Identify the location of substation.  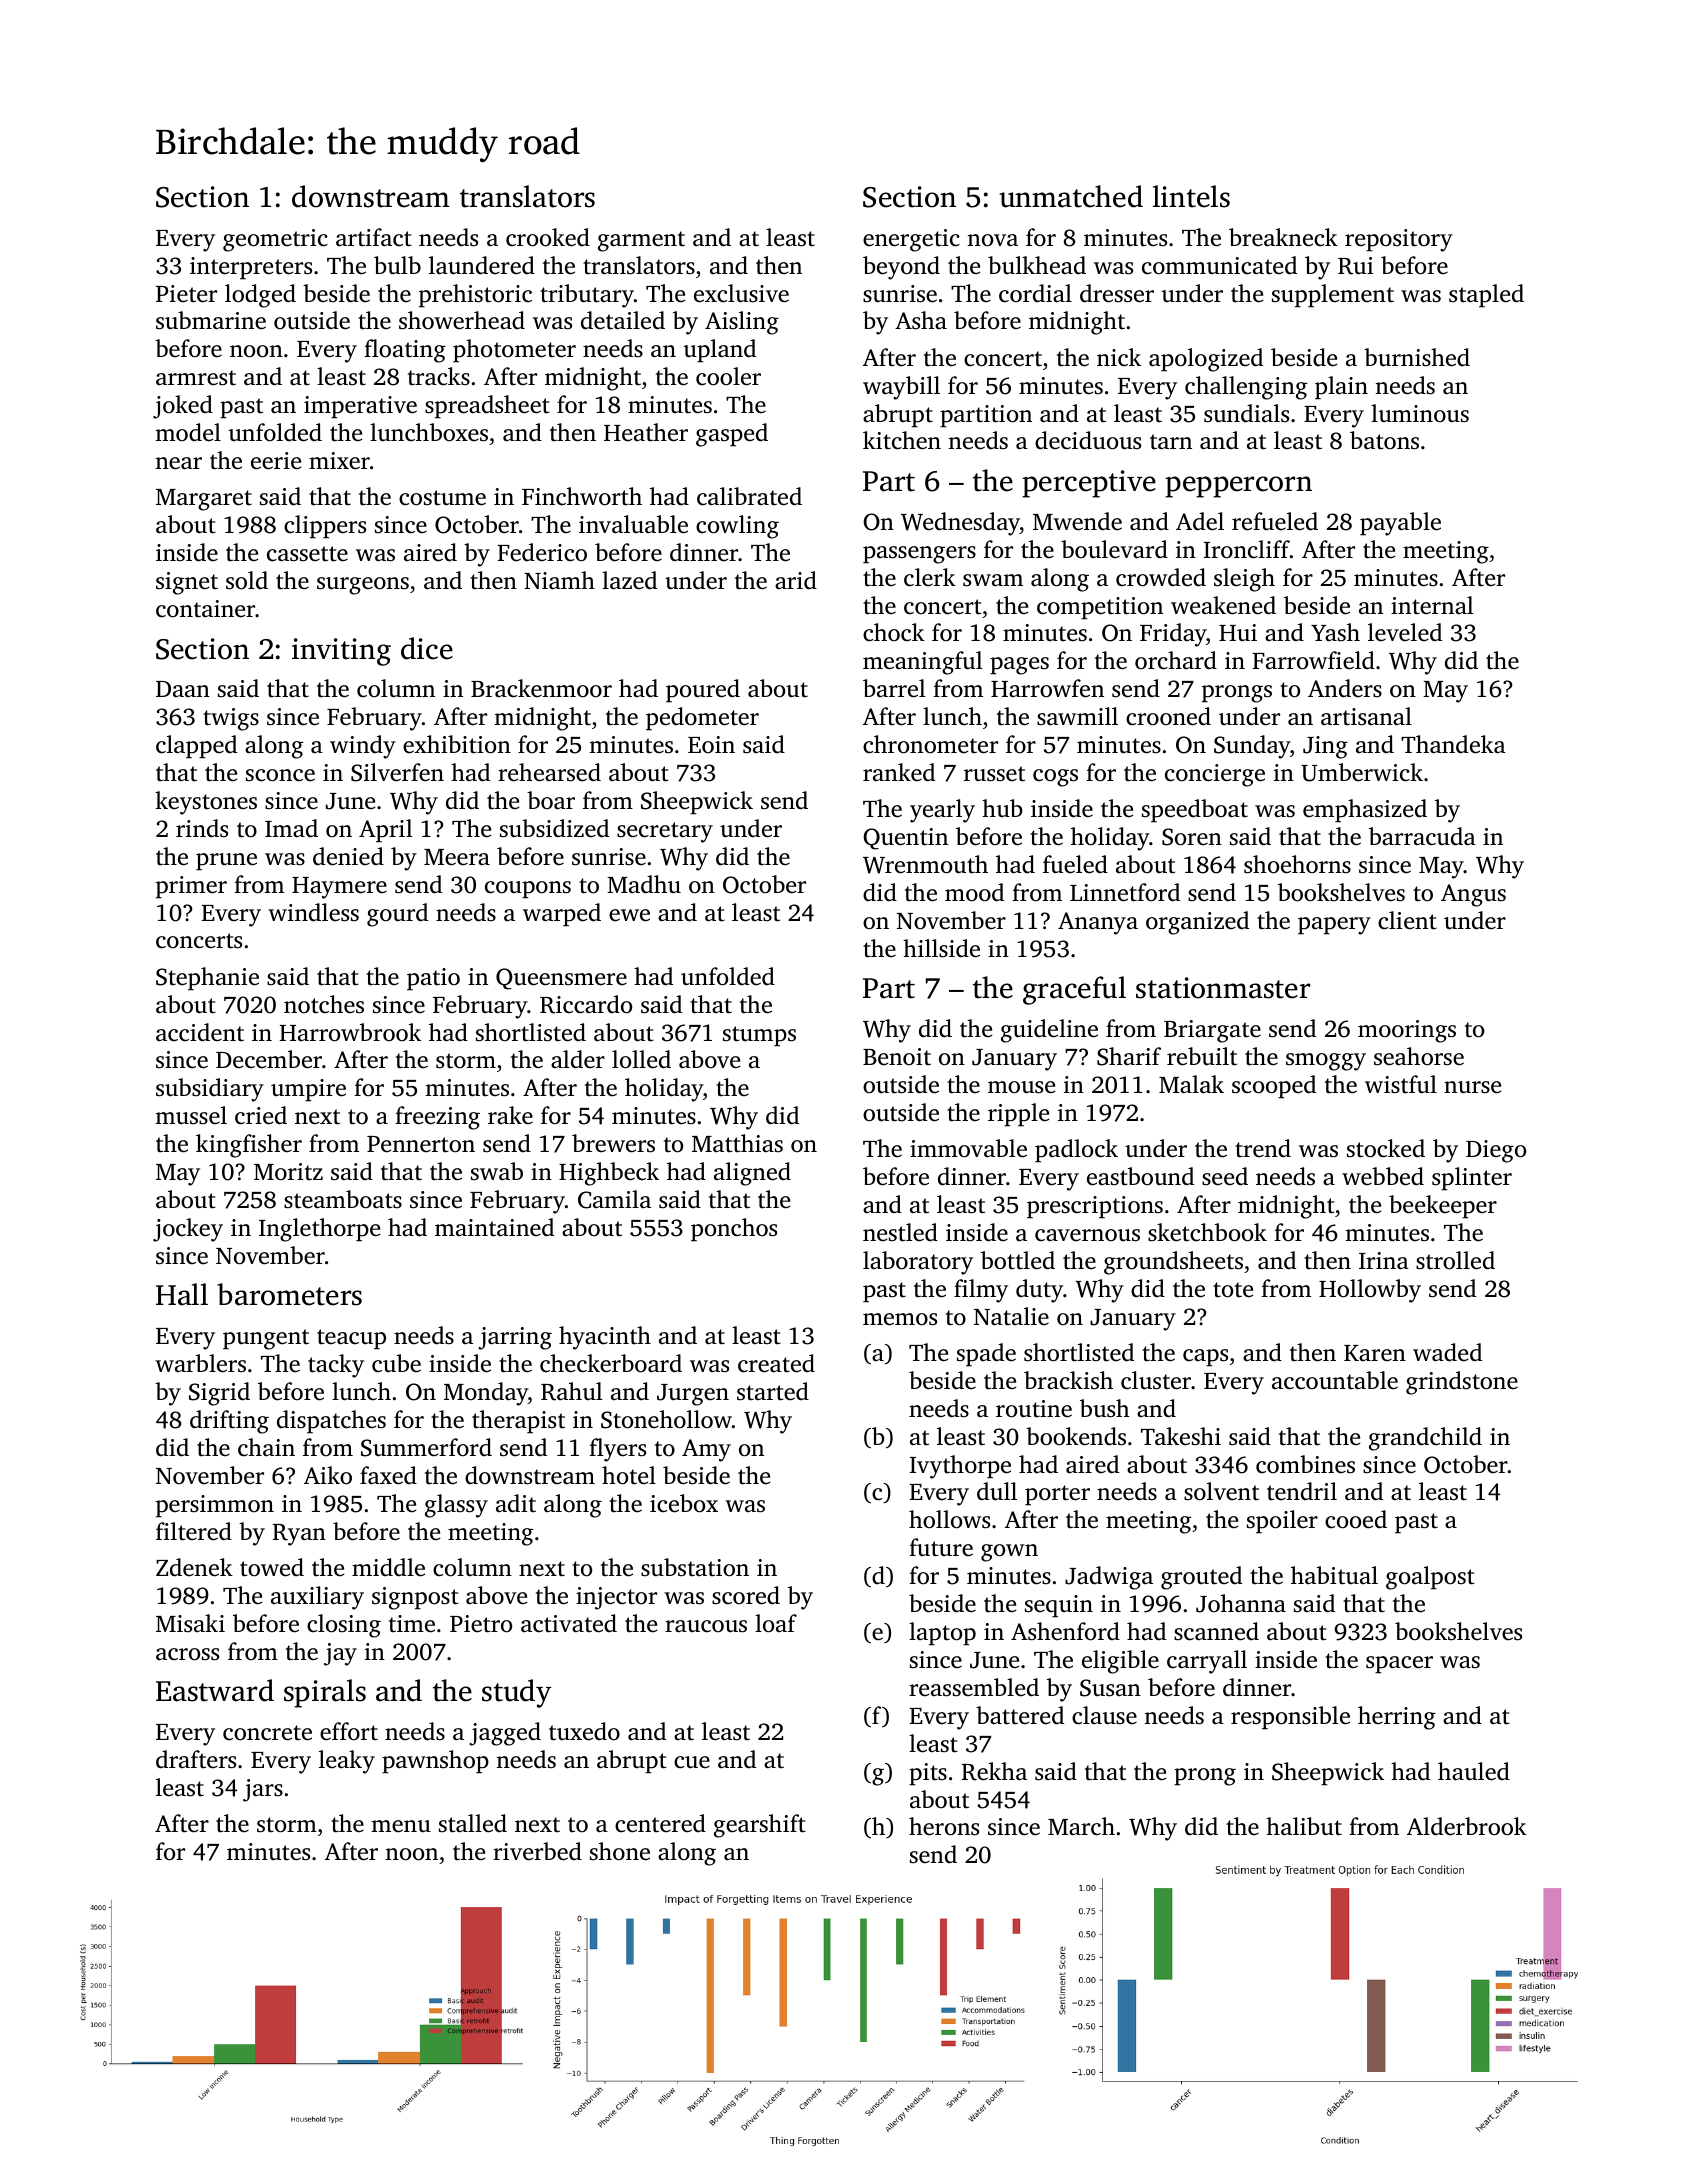
(695, 1567).
